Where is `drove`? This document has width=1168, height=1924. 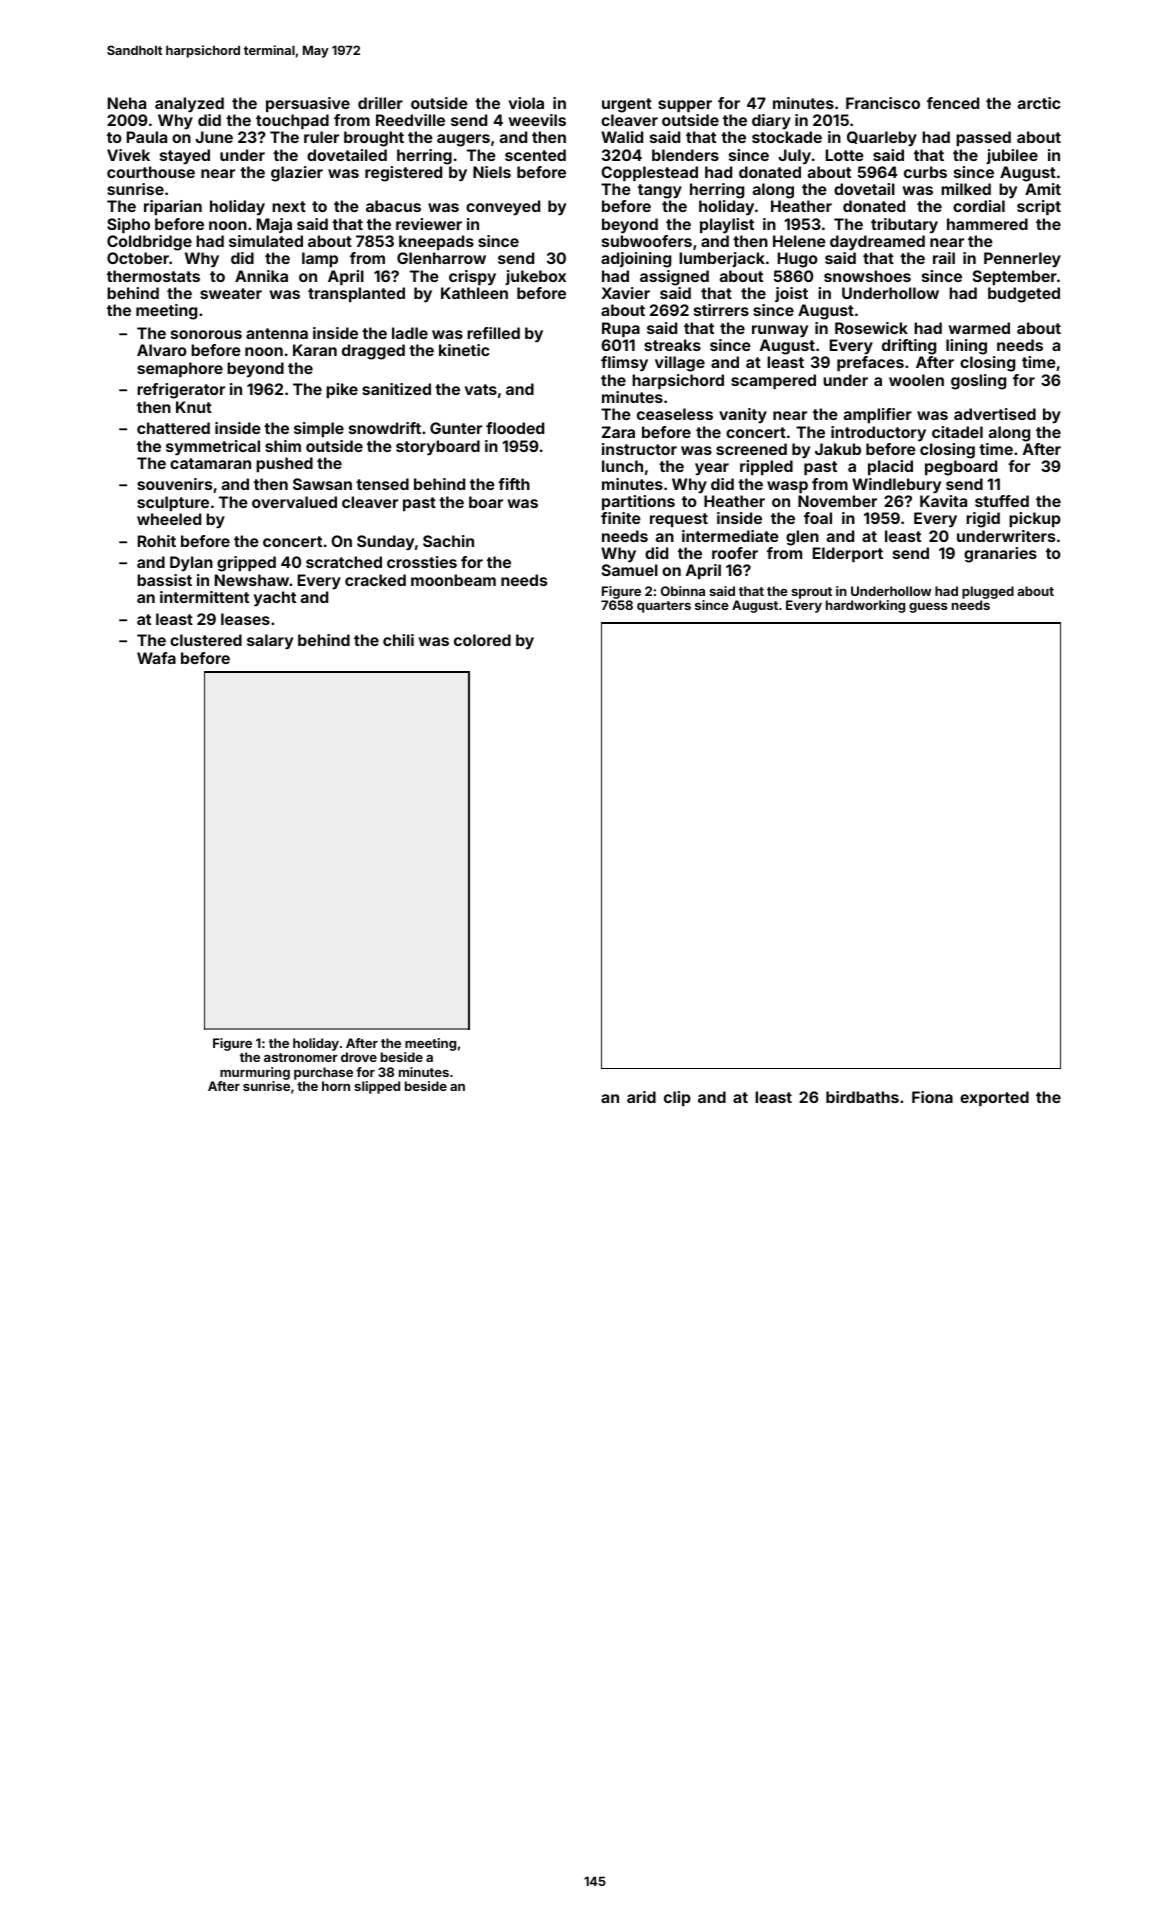
drove is located at coordinates (359, 1057).
